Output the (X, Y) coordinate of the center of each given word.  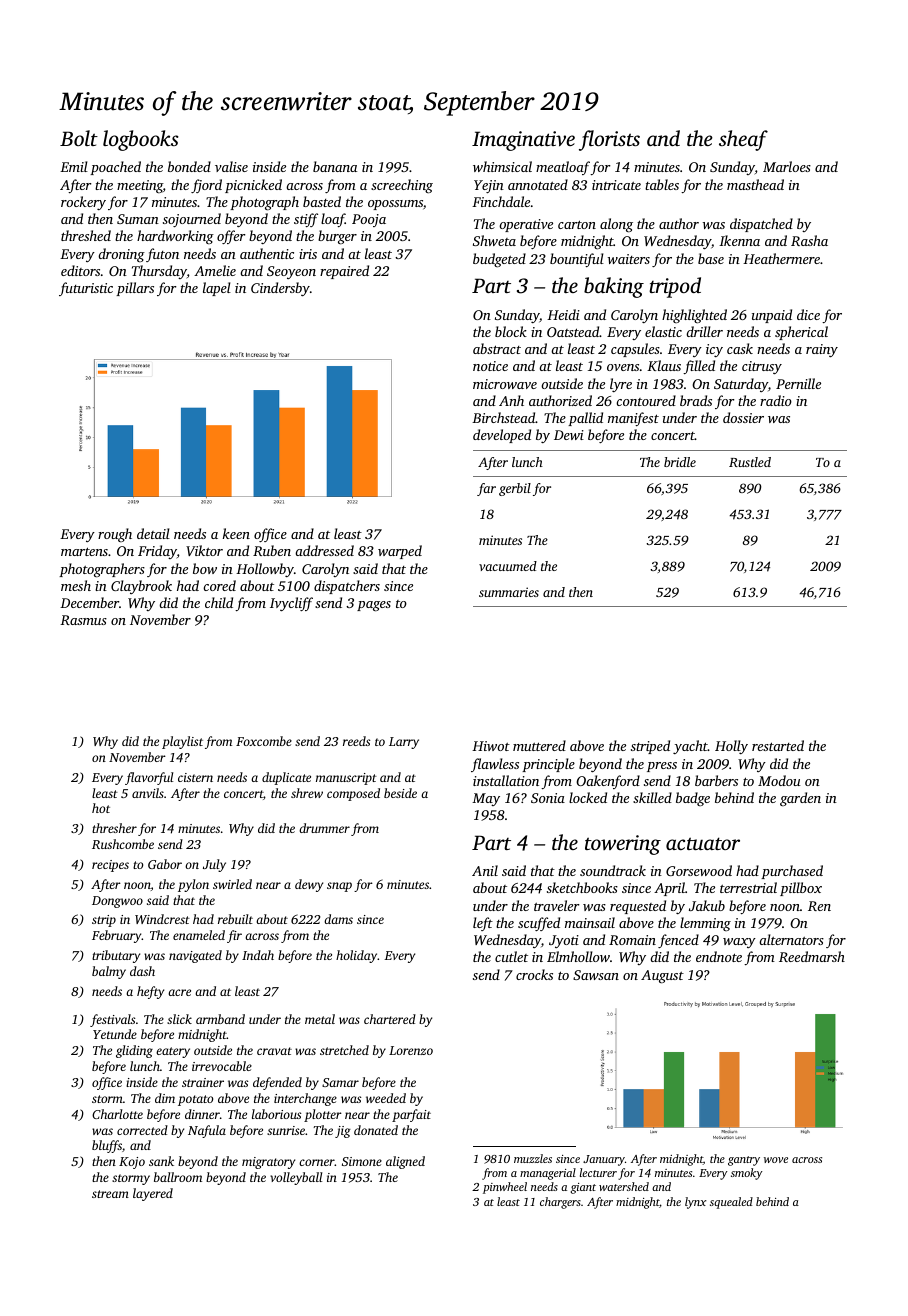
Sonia (548, 798)
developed (502, 436)
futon (162, 255)
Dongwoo (117, 902)
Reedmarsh (812, 956)
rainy (822, 350)
